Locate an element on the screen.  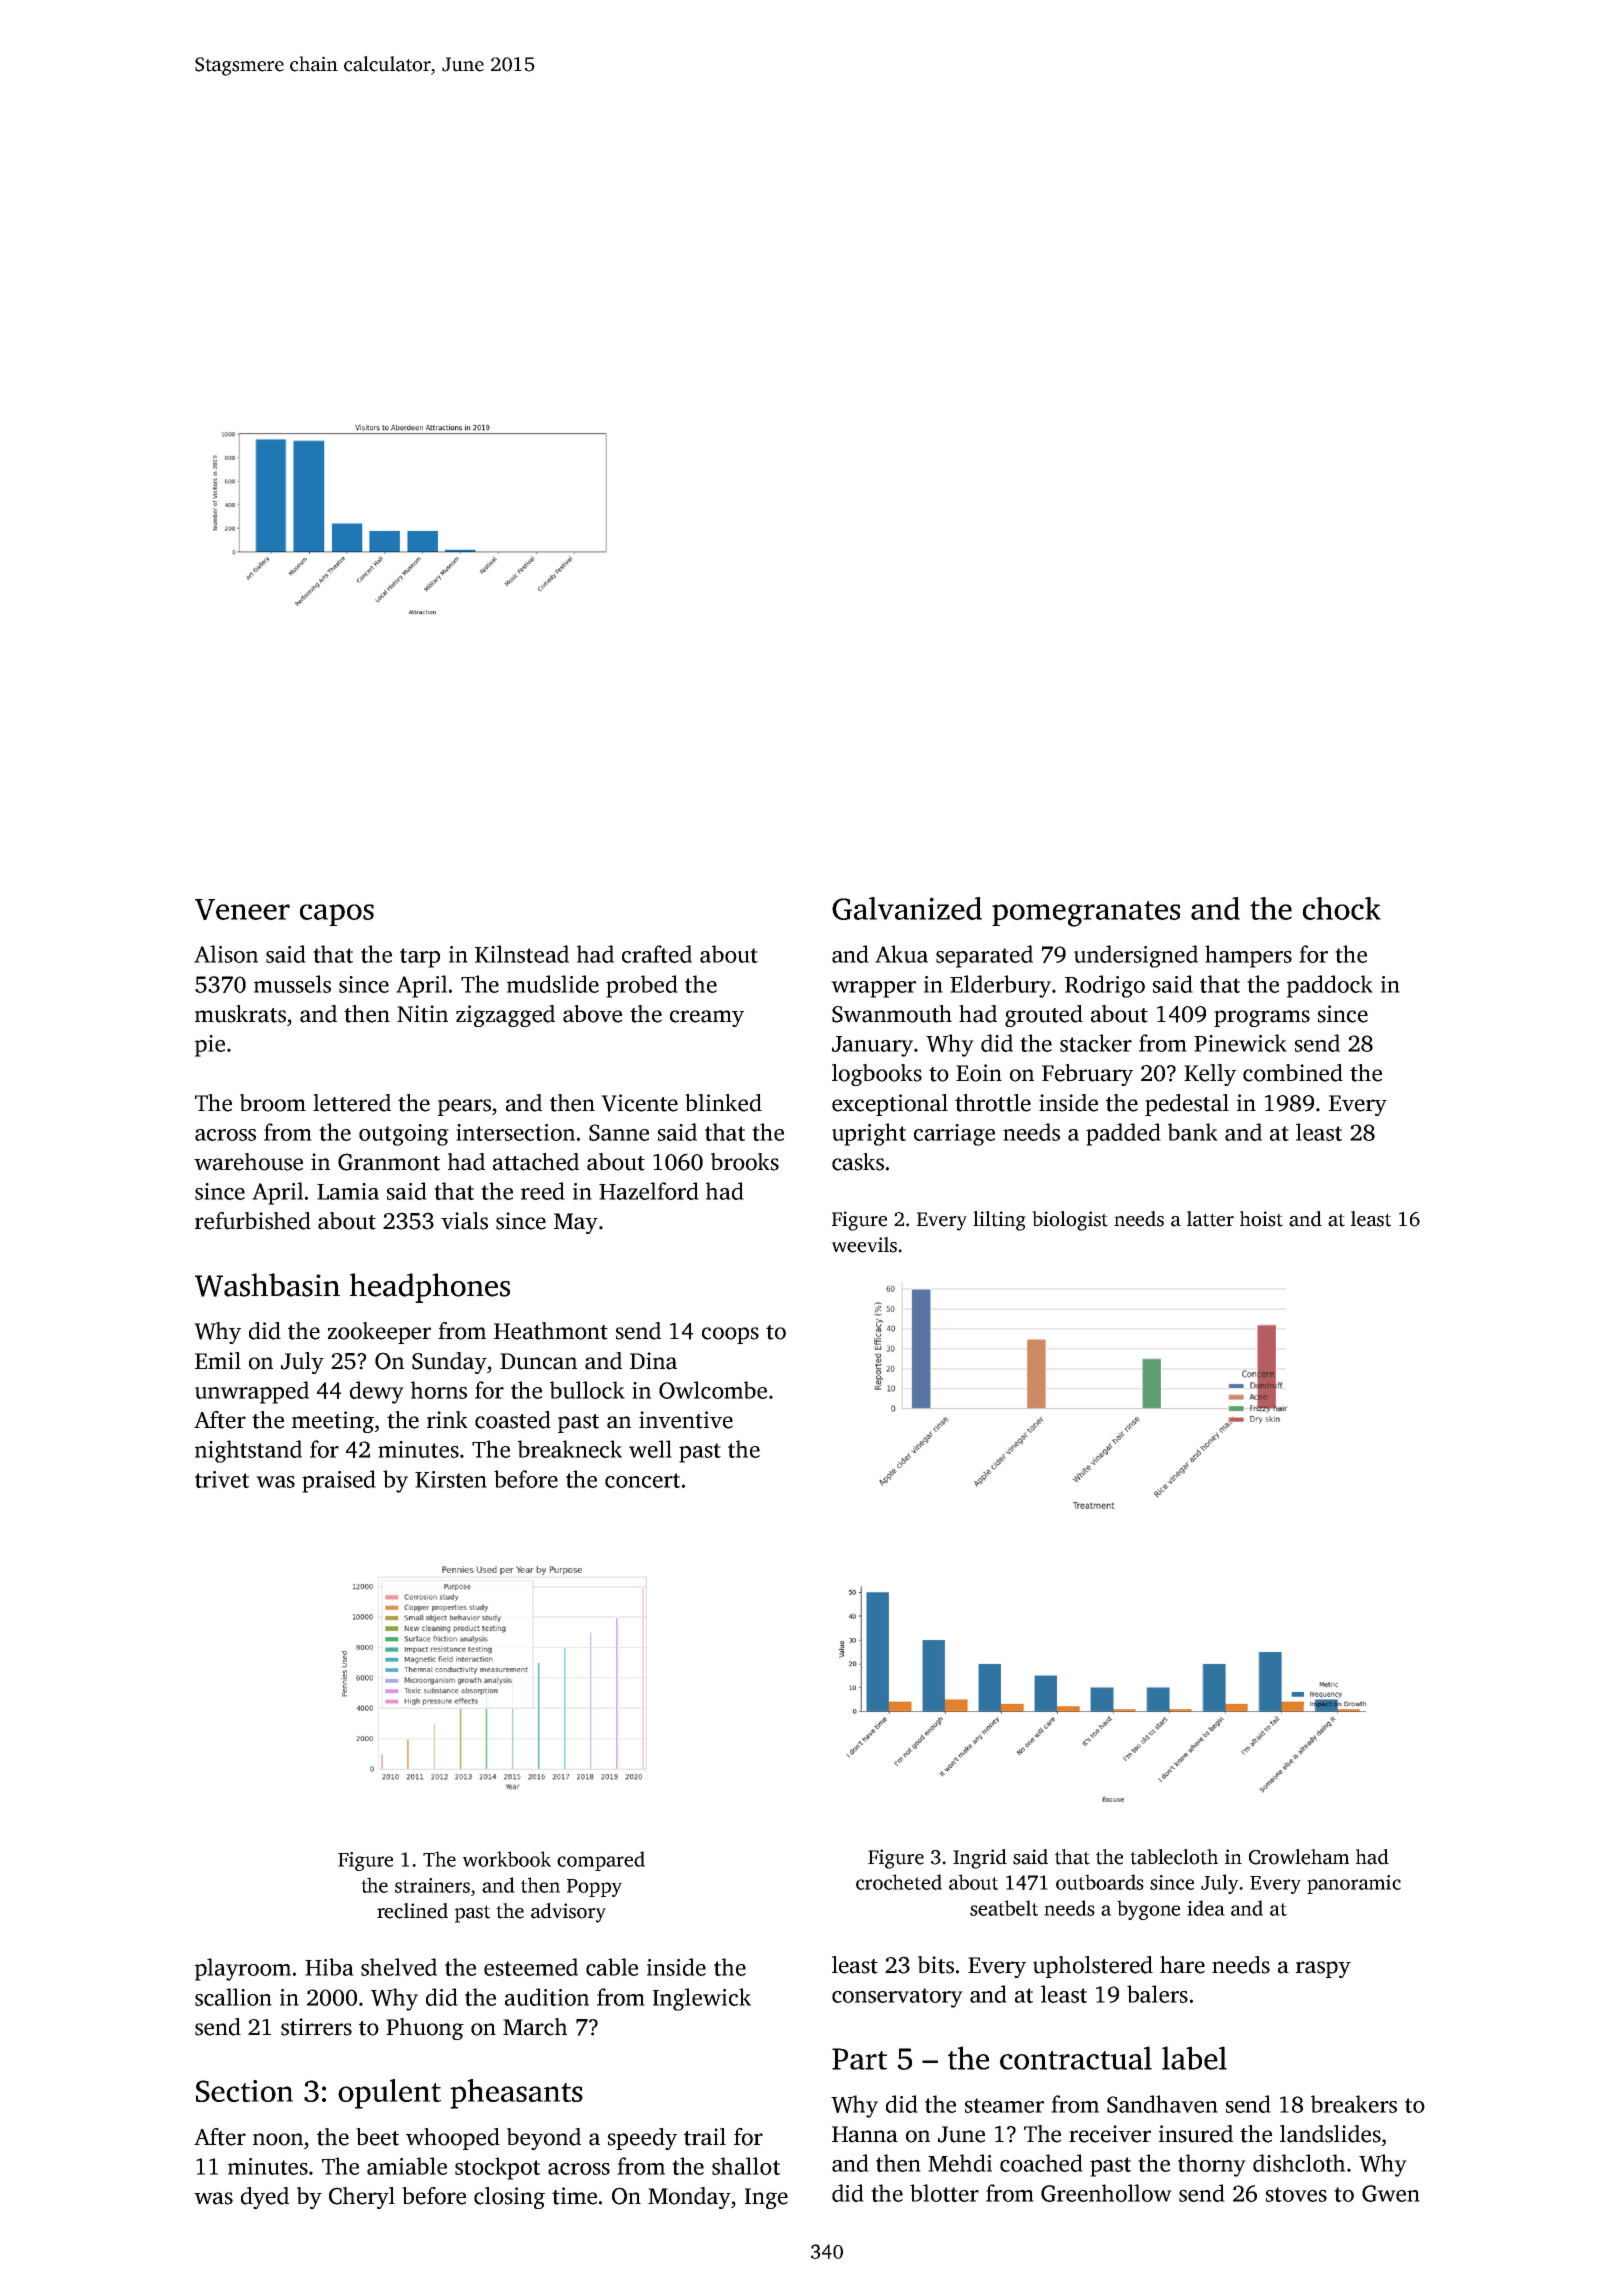
Gwen is located at coordinates (1391, 2193).
